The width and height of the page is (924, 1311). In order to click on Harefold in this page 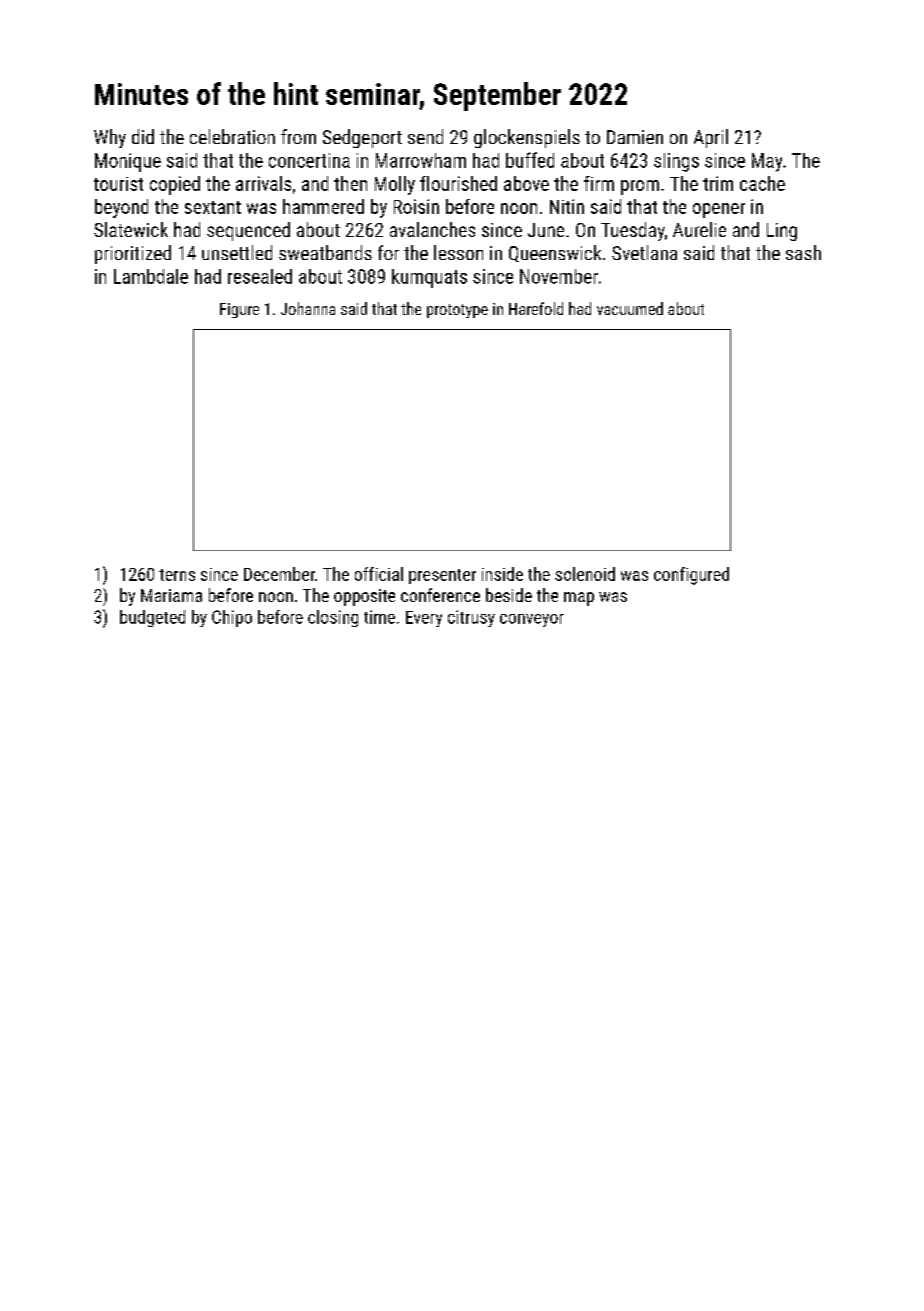, I will do `click(536, 308)`.
